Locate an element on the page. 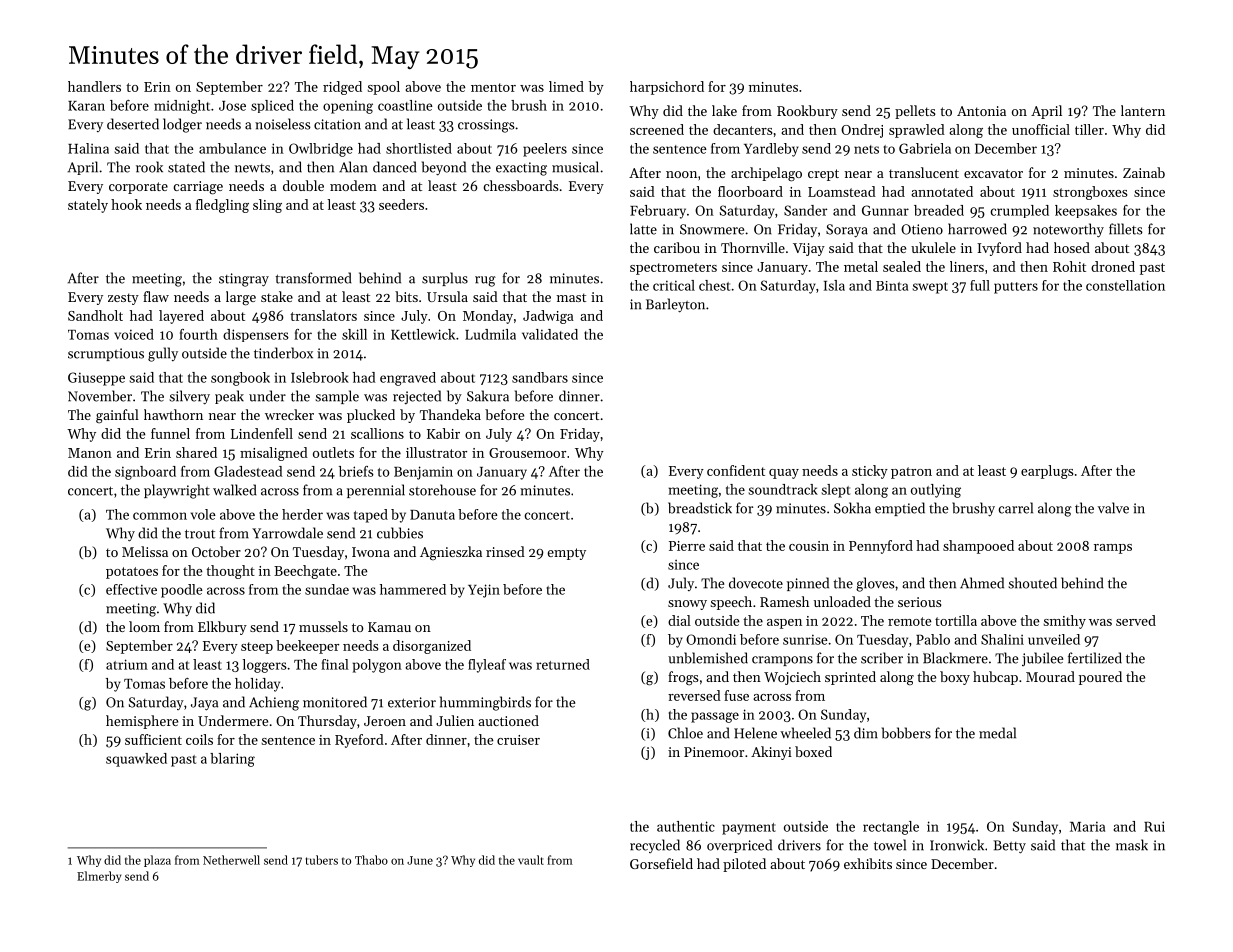 Image resolution: width=1233 pixels, height=952 pixels. cruiser is located at coordinates (518, 740).
